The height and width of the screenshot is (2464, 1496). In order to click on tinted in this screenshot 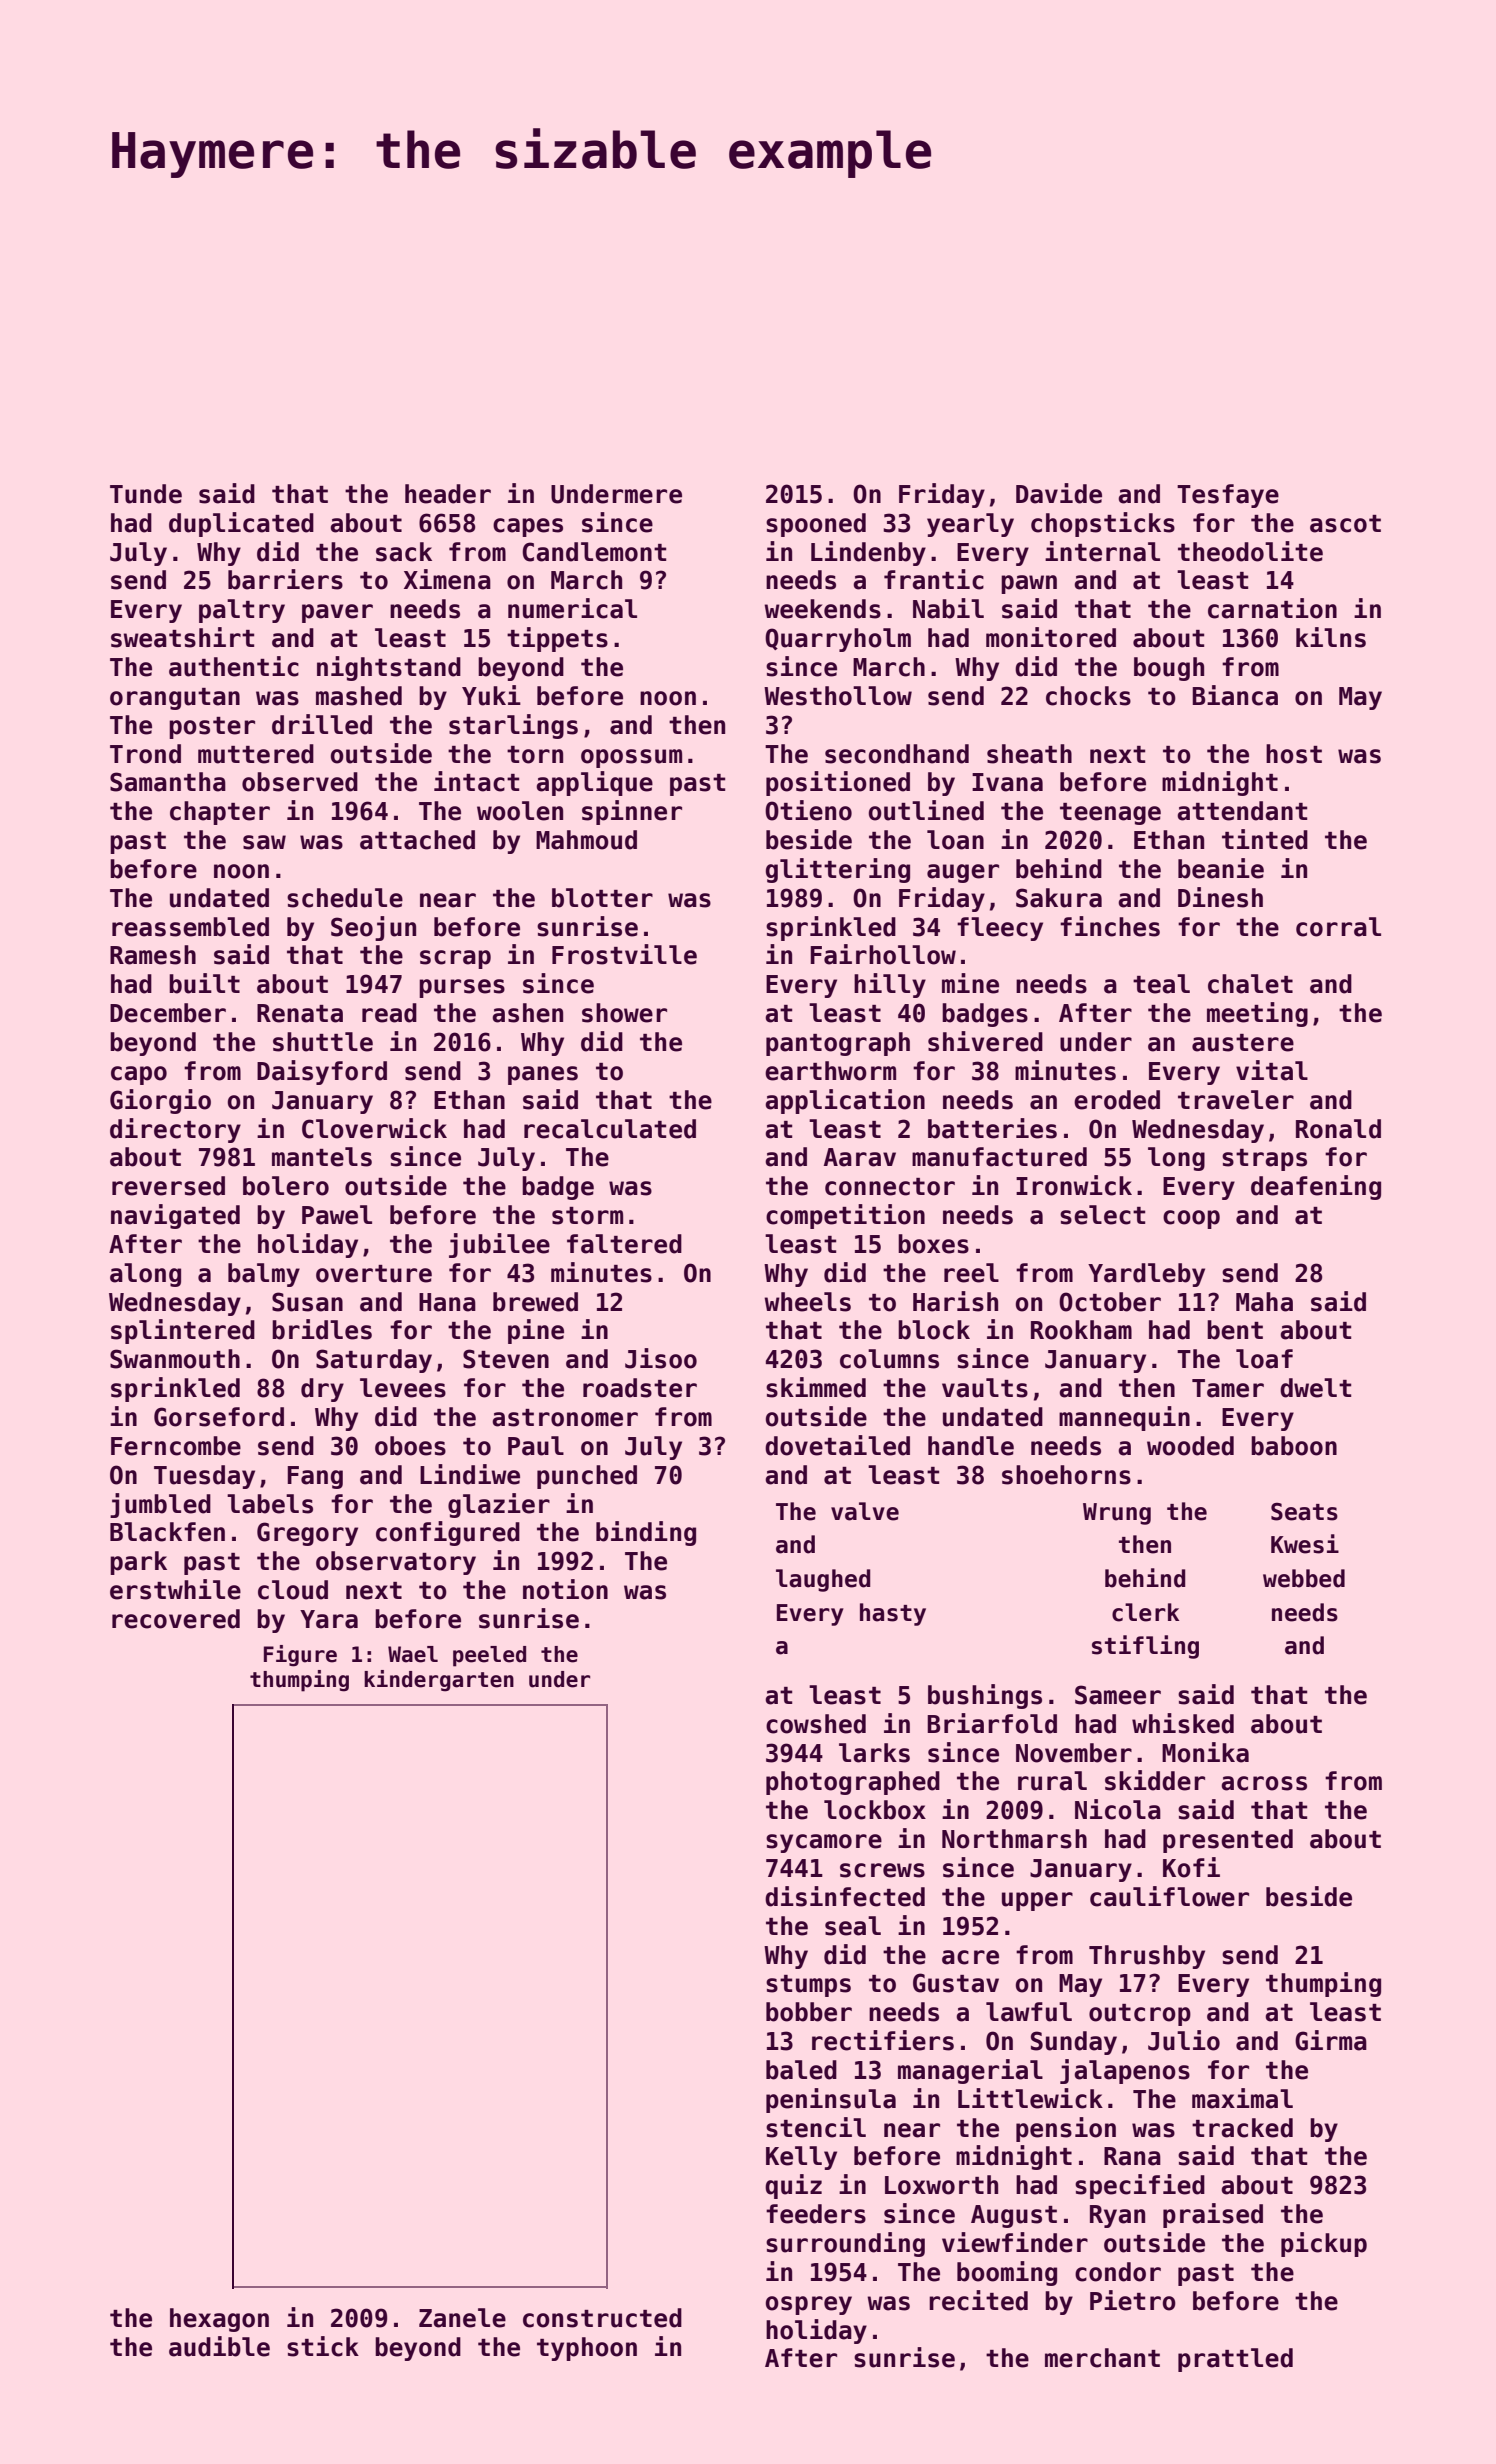, I will do `click(1265, 839)`.
